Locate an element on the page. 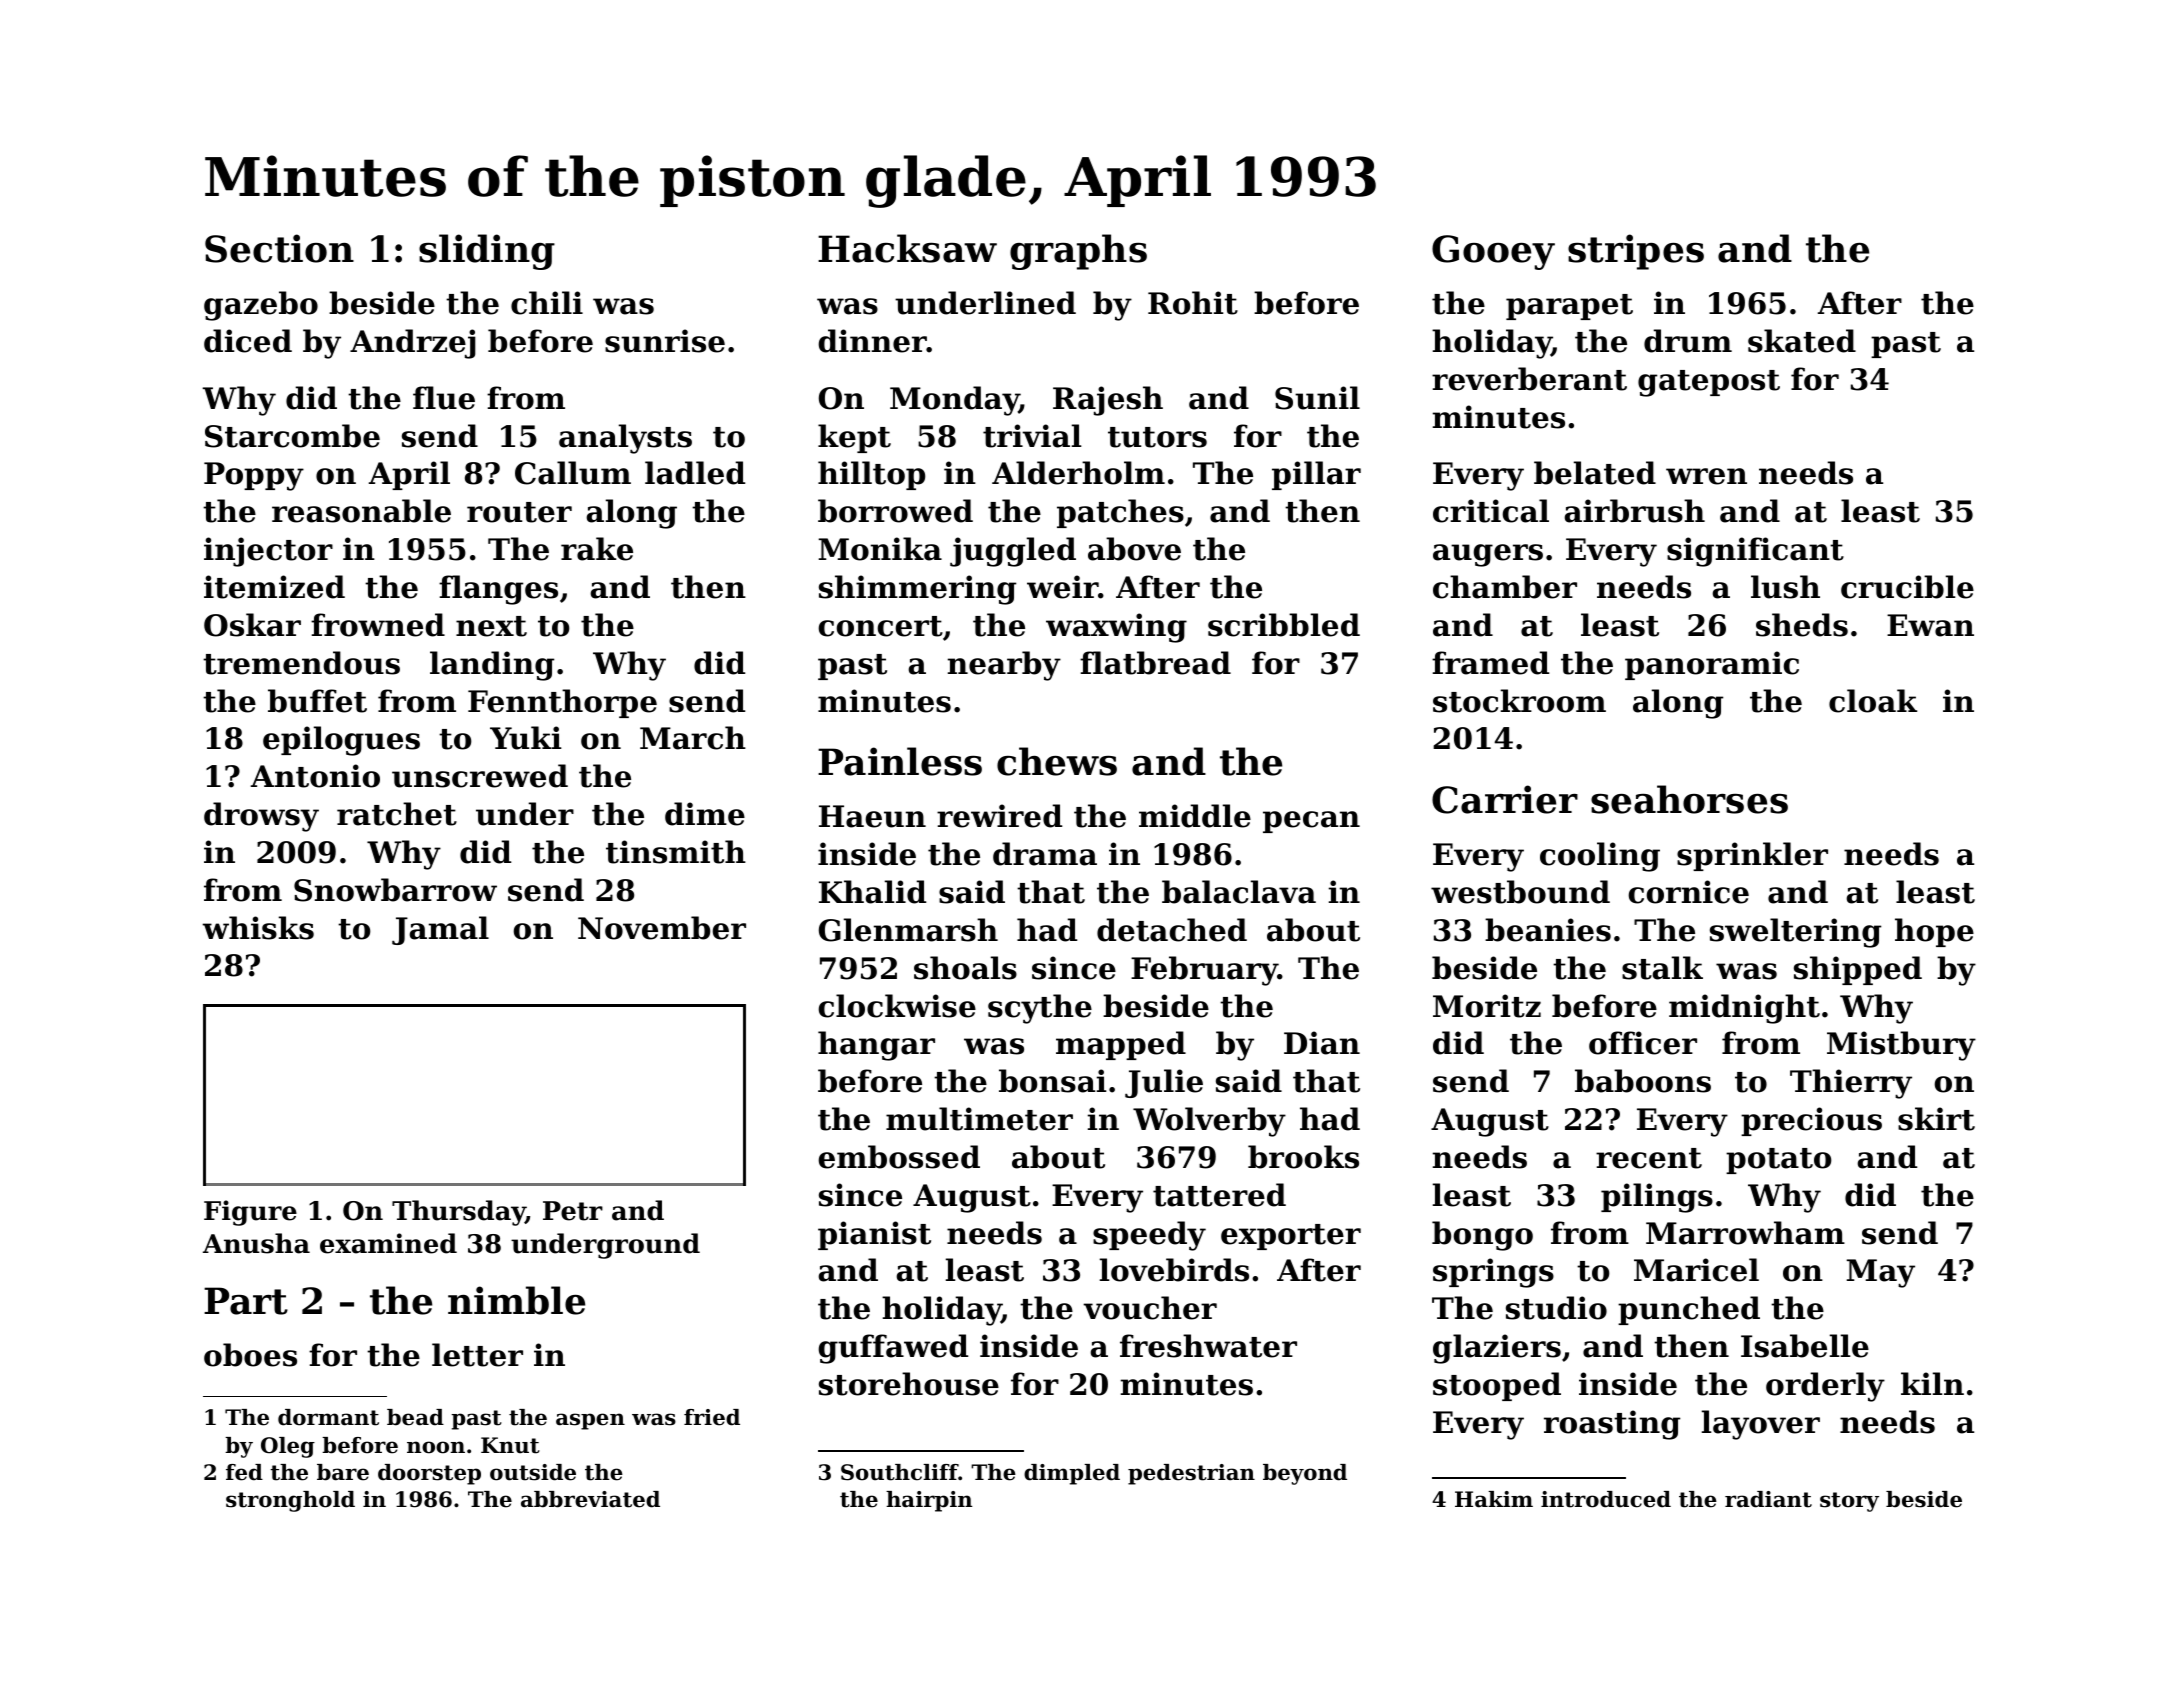 The image size is (2178, 1683). airbrush is located at coordinates (1634, 511).
